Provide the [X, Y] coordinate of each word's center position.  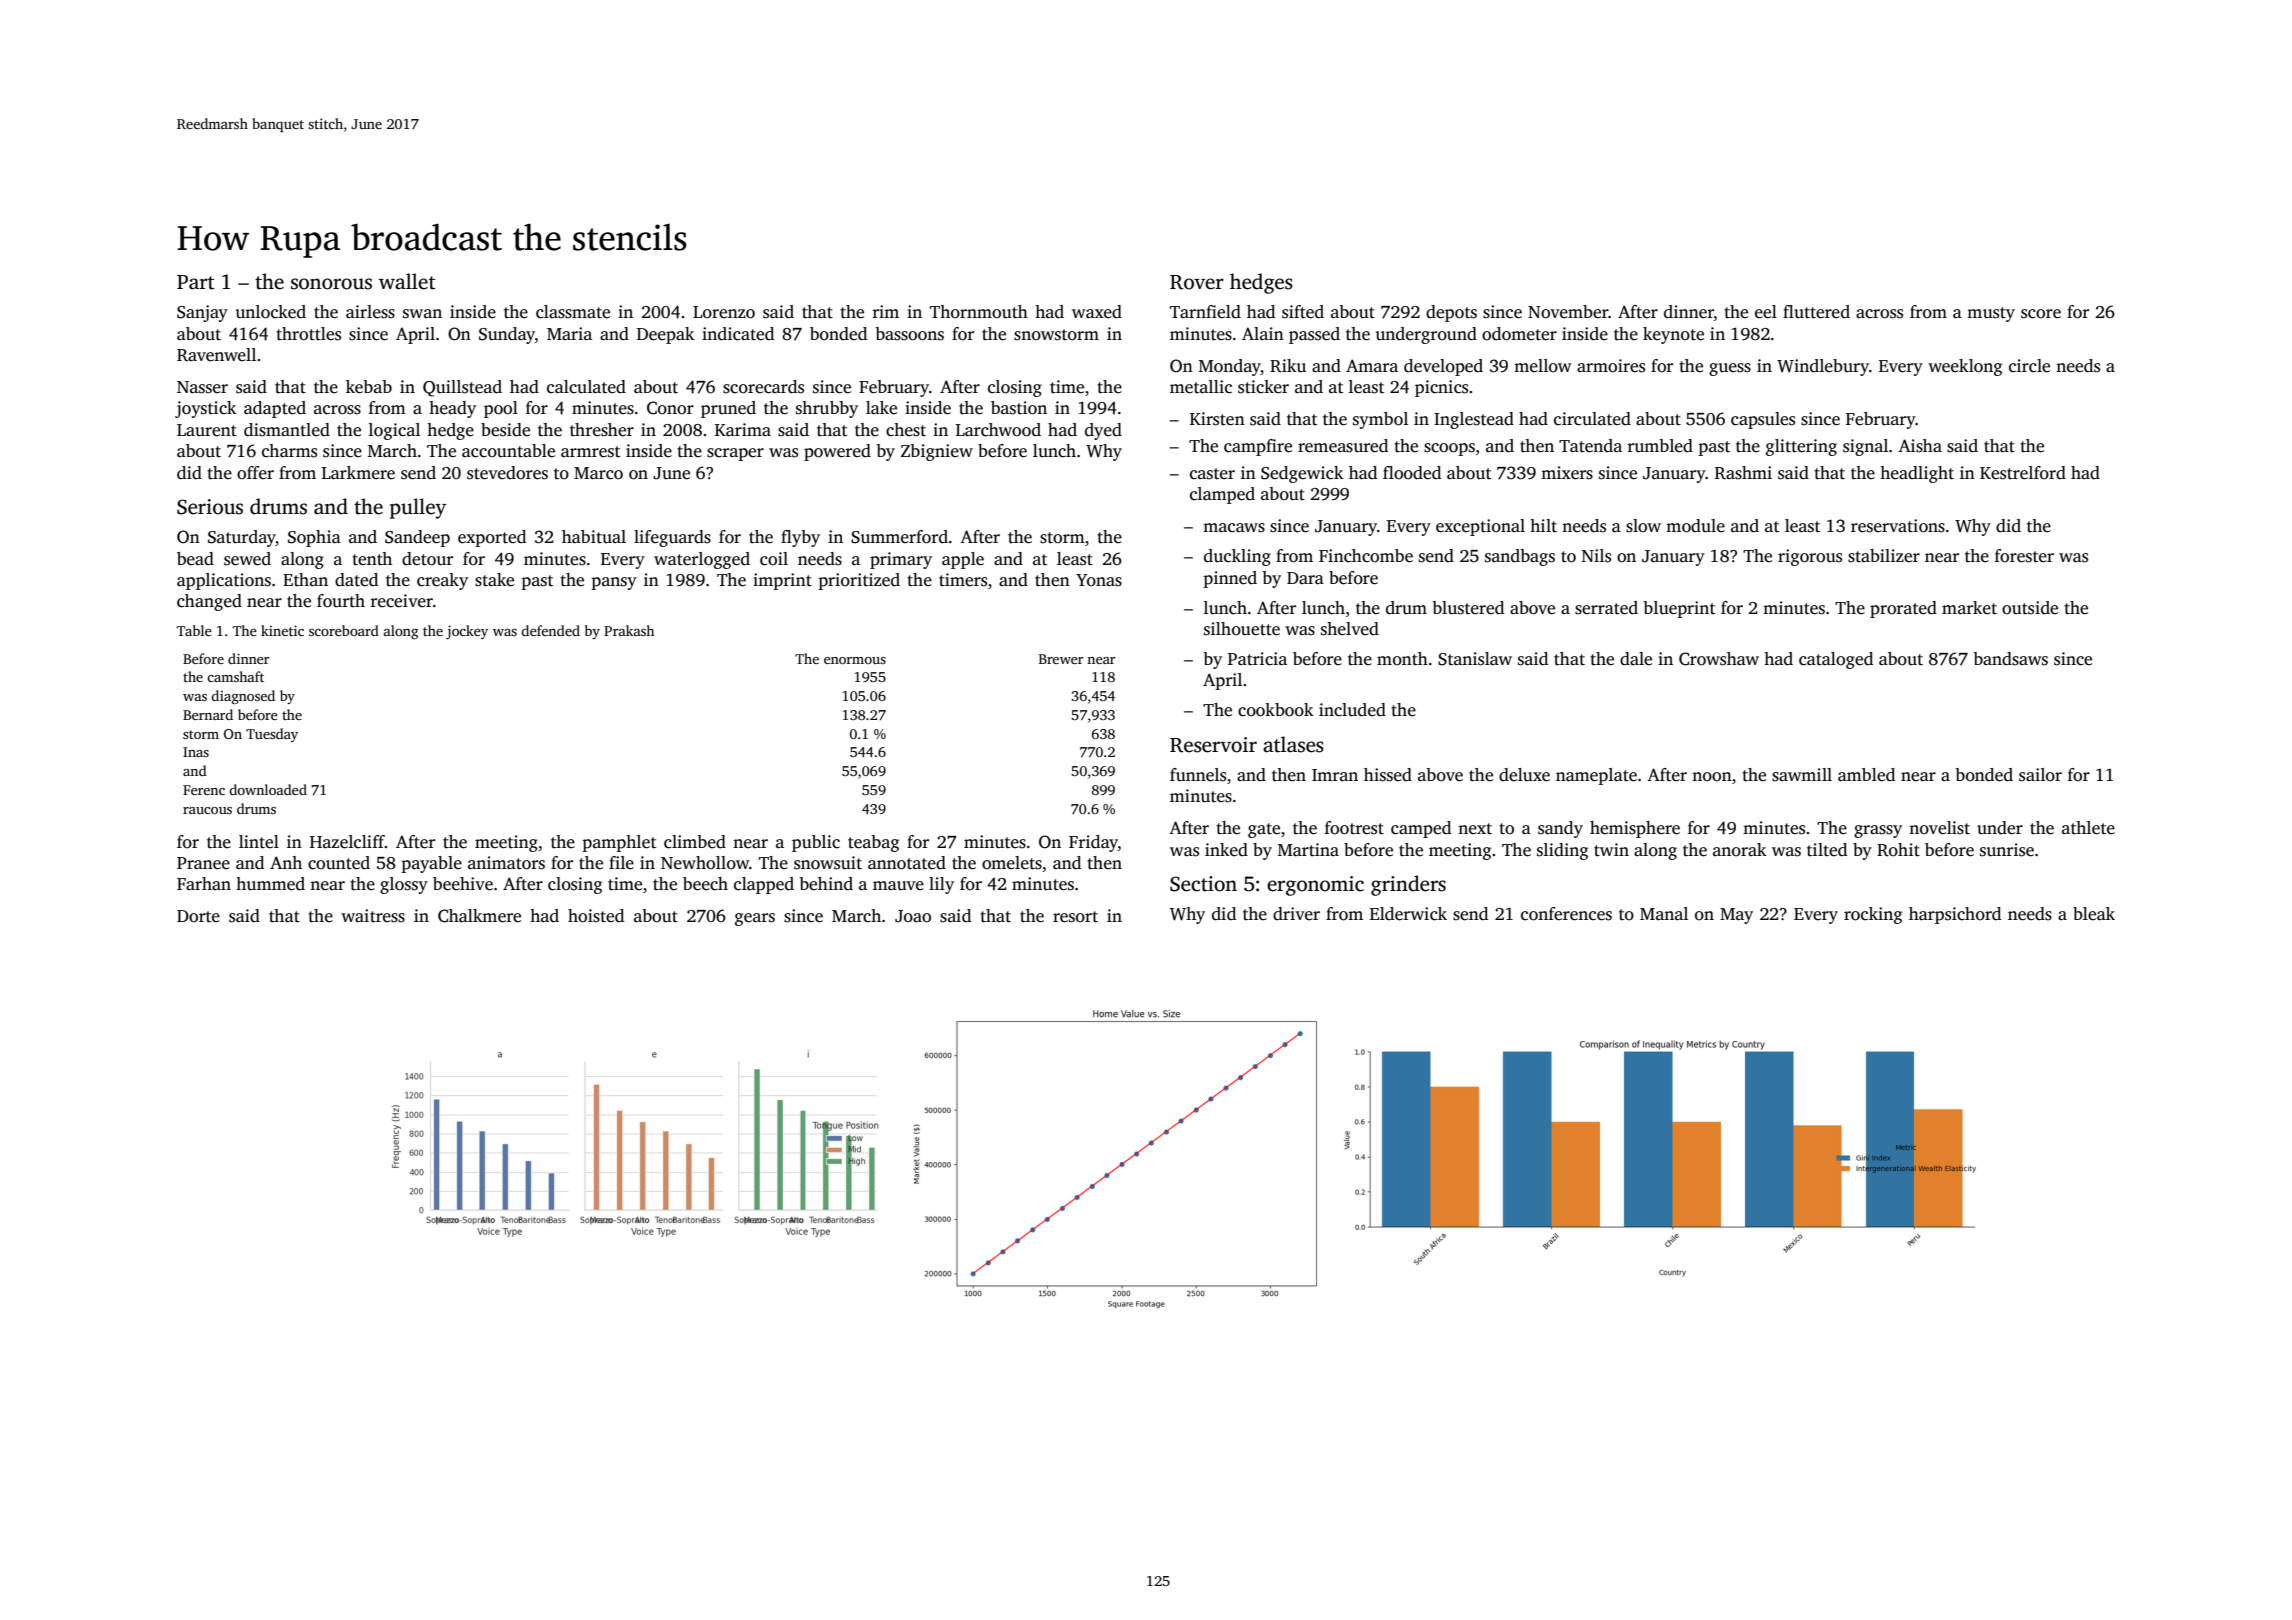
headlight [1917, 474]
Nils [1596, 556]
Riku [1288, 366]
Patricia [1257, 659]
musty [1991, 314]
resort [1075, 917]
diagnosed [243, 697]
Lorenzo [724, 312]
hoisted [596, 916]
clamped [1222, 495]
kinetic [282, 630]
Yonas [1099, 580]
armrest [590, 452]
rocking [1873, 915]
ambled [1866, 775]
